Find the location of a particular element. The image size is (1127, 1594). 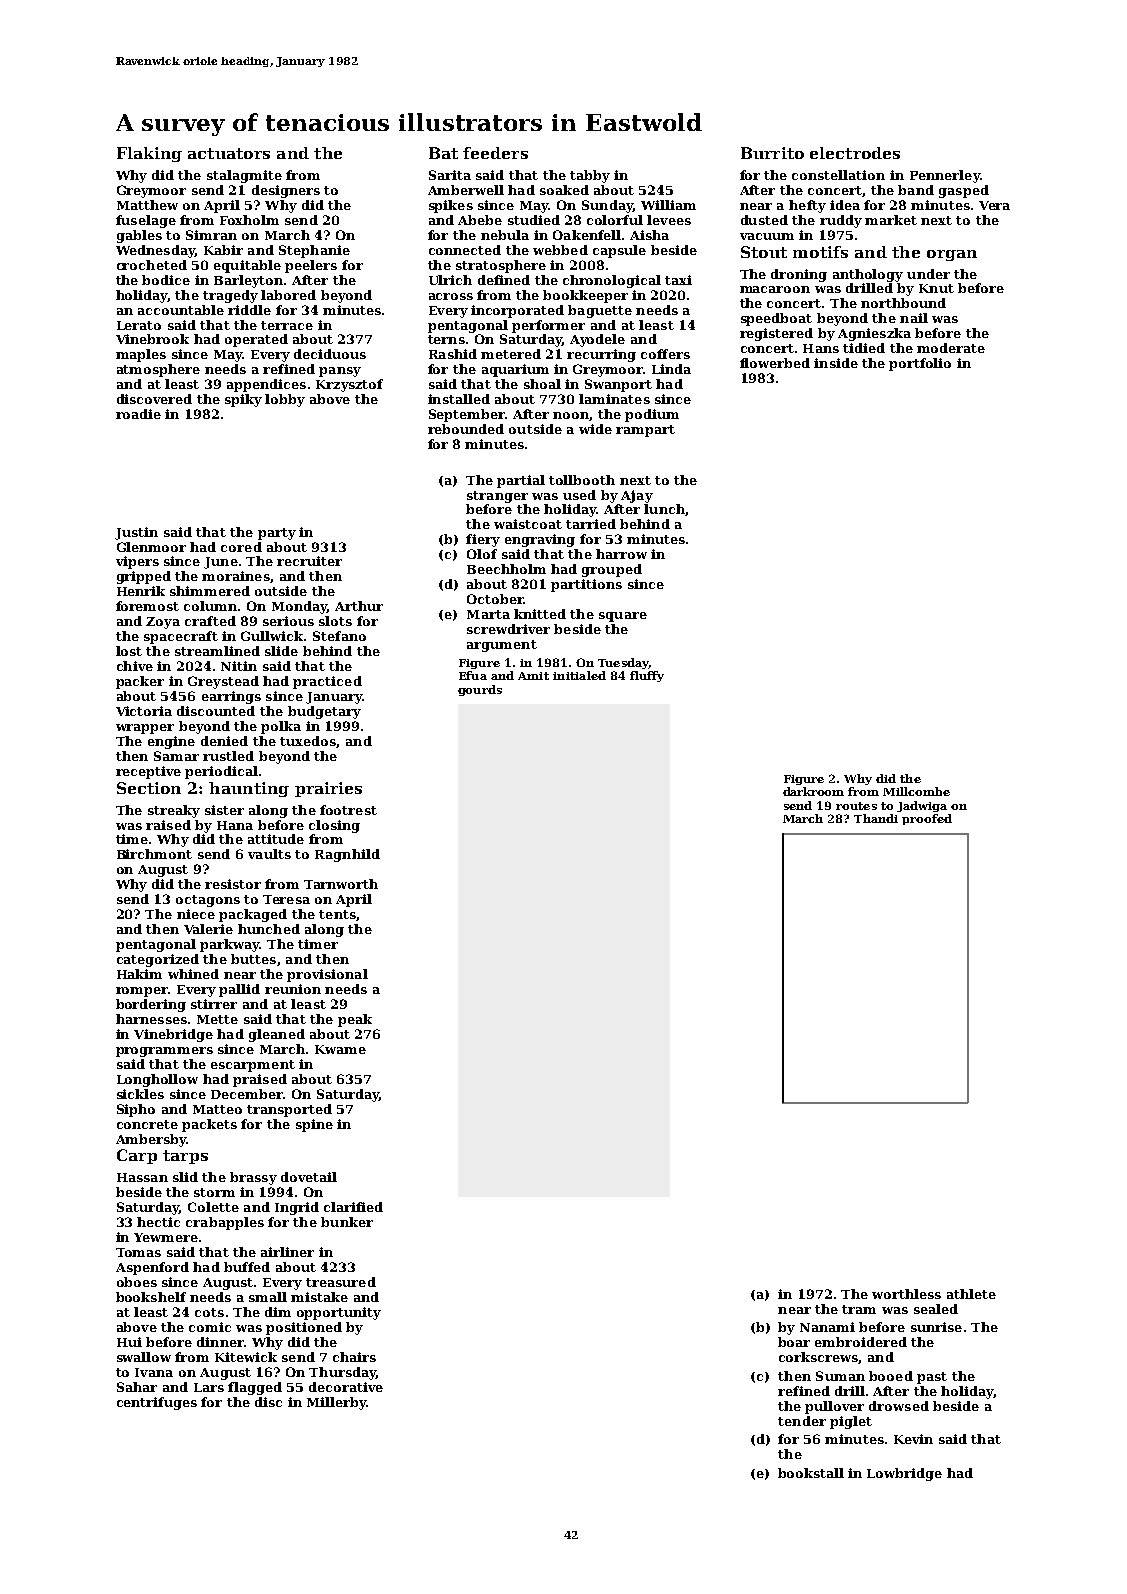

Hakim is located at coordinates (139, 974).
